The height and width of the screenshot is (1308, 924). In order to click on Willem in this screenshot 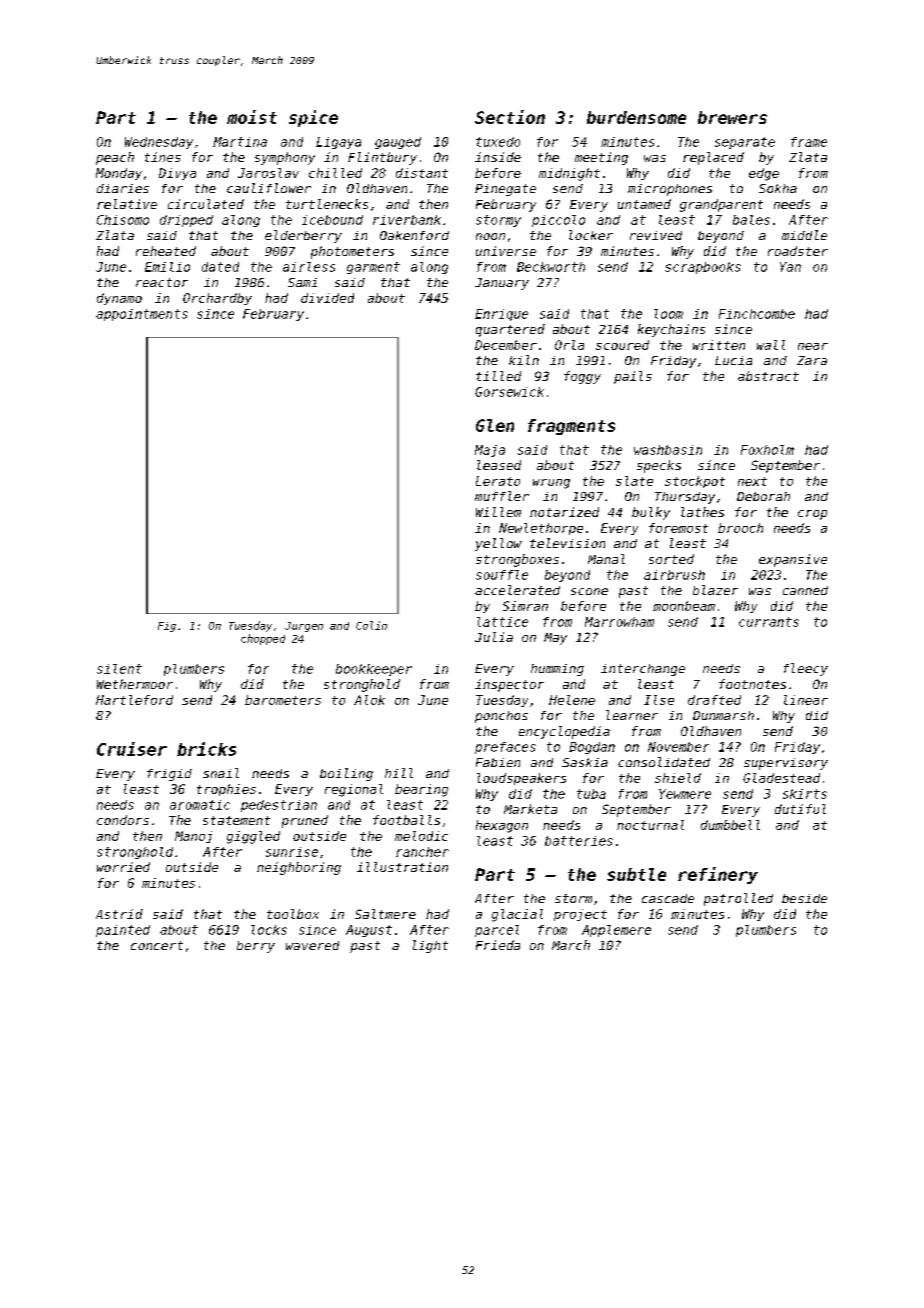, I will do `click(498, 512)`.
